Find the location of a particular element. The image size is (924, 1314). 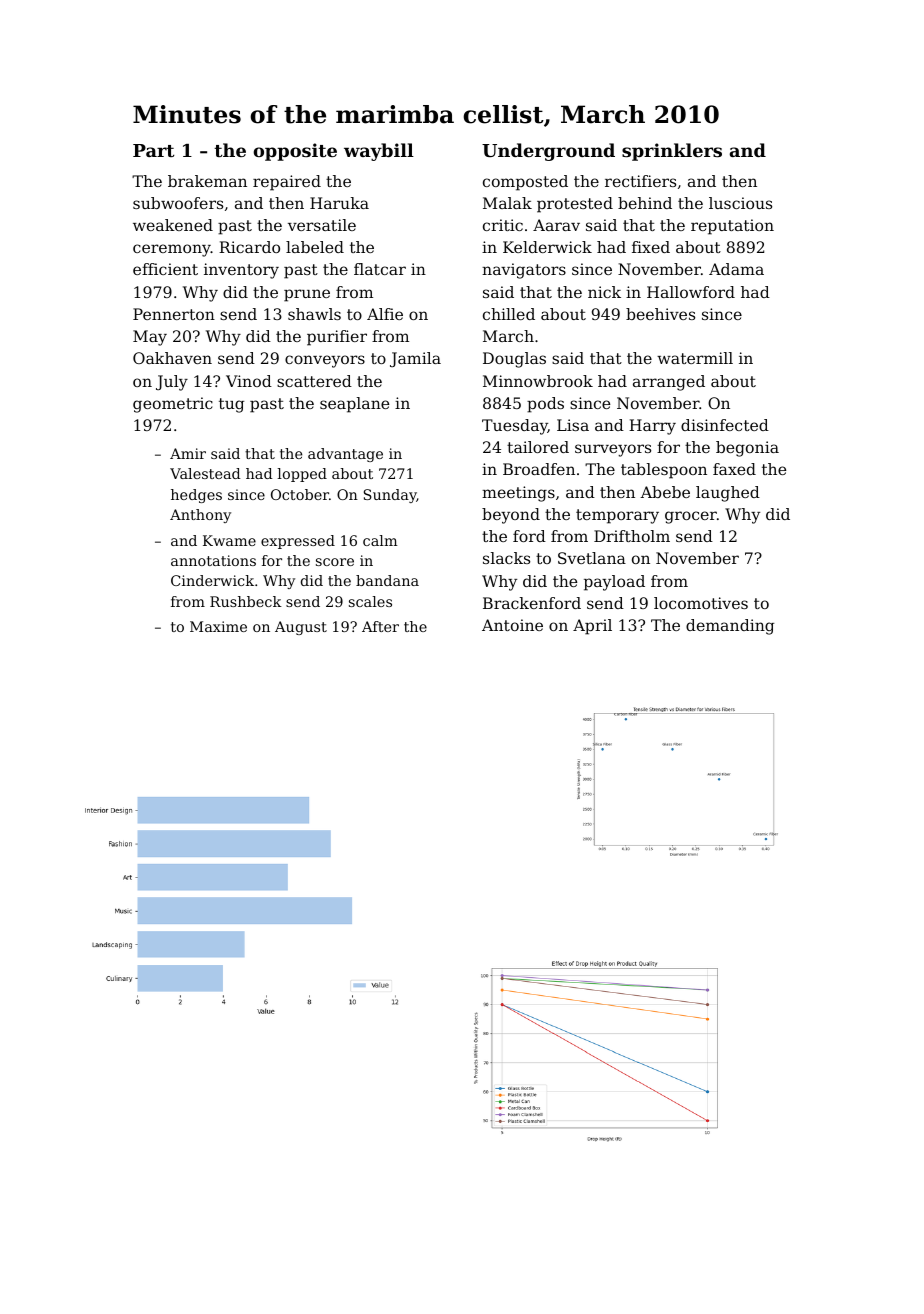

Underground is located at coordinates (548, 152).
